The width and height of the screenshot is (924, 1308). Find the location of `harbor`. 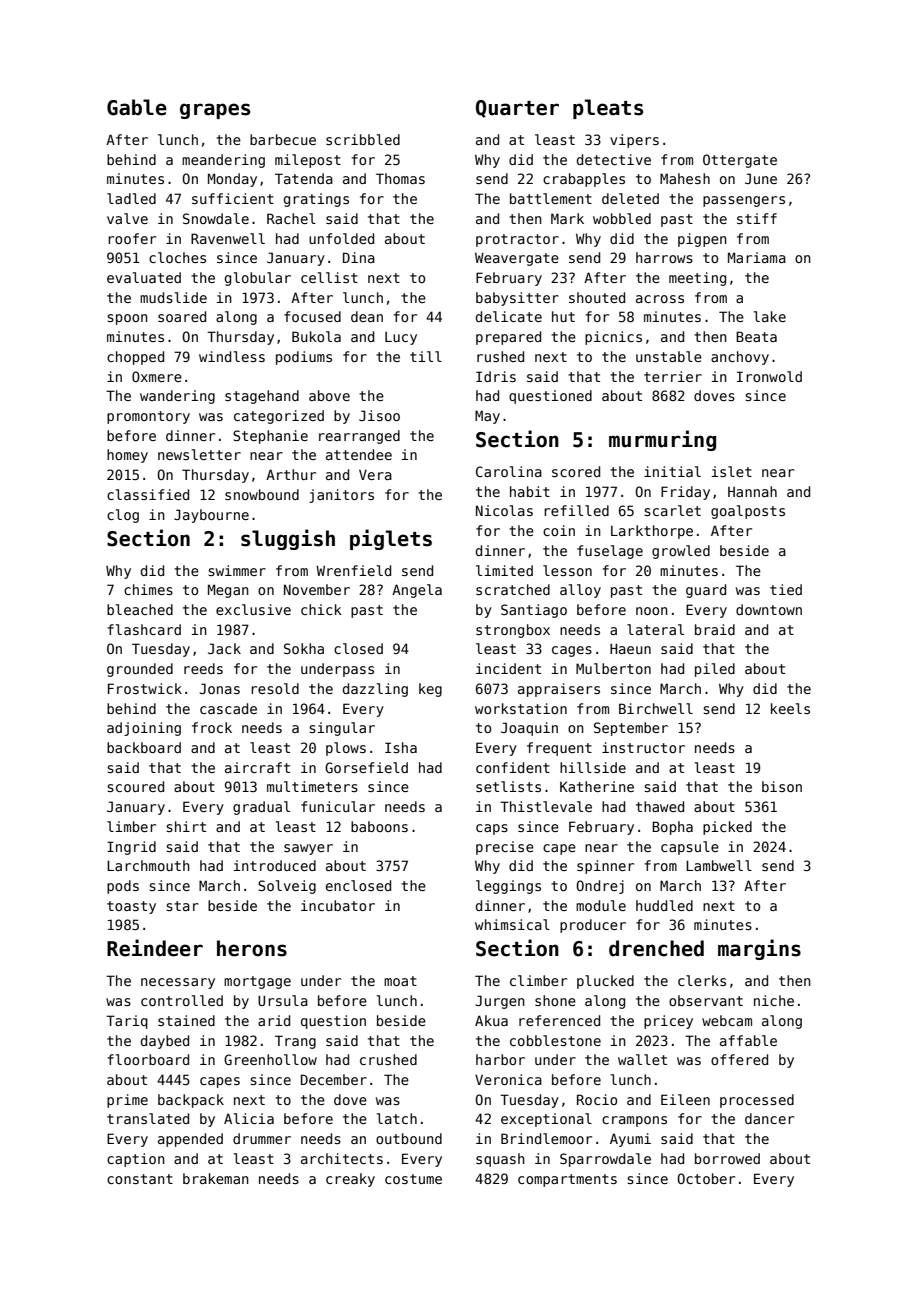

harbor is located at coordinates (500, 1059).
